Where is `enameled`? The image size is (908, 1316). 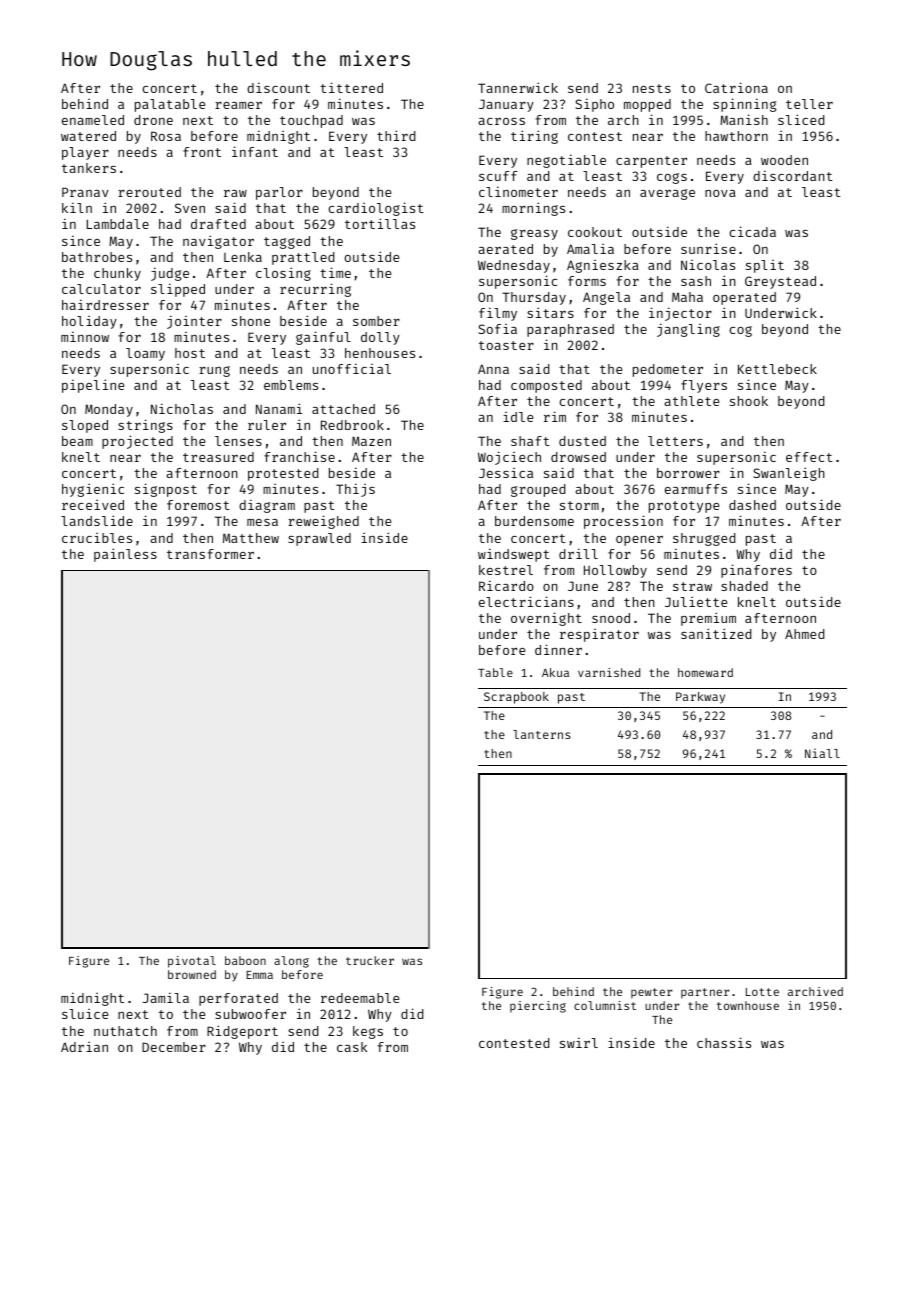
enameled is located at coordinates (93, 120).
